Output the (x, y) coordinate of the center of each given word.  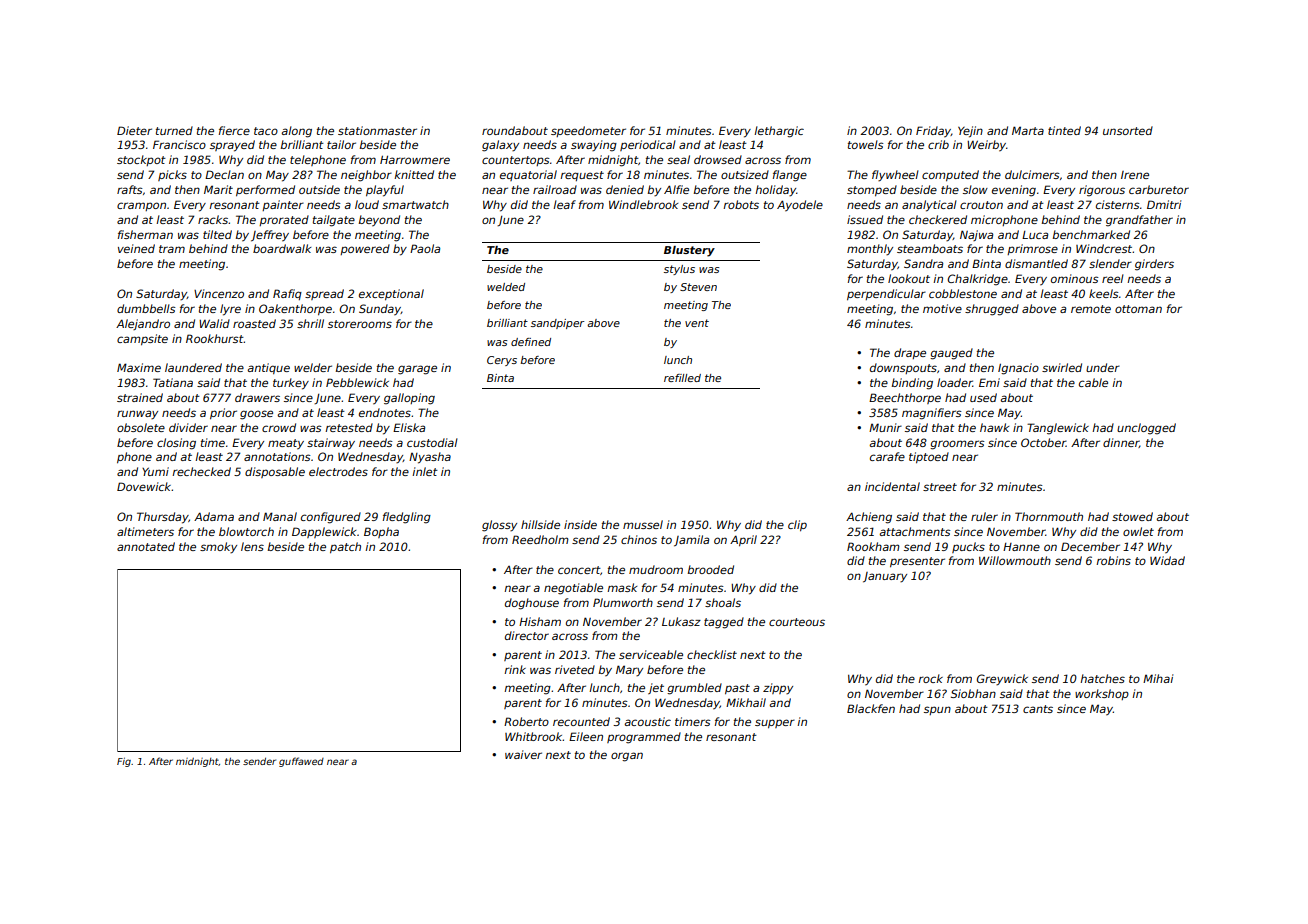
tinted (1064, 130)
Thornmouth (1049, 516)
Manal (280, 516)
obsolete (141, 427)
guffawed (301, 762)
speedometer (588, 131)
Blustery (689, 251)
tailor (341, 144)
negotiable (573, 589)
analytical (929, 206)
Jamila (691, 541)
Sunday (380, 310)
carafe (887, 456)
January (885, 577)
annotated (146, 546)
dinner (1121, 443)
